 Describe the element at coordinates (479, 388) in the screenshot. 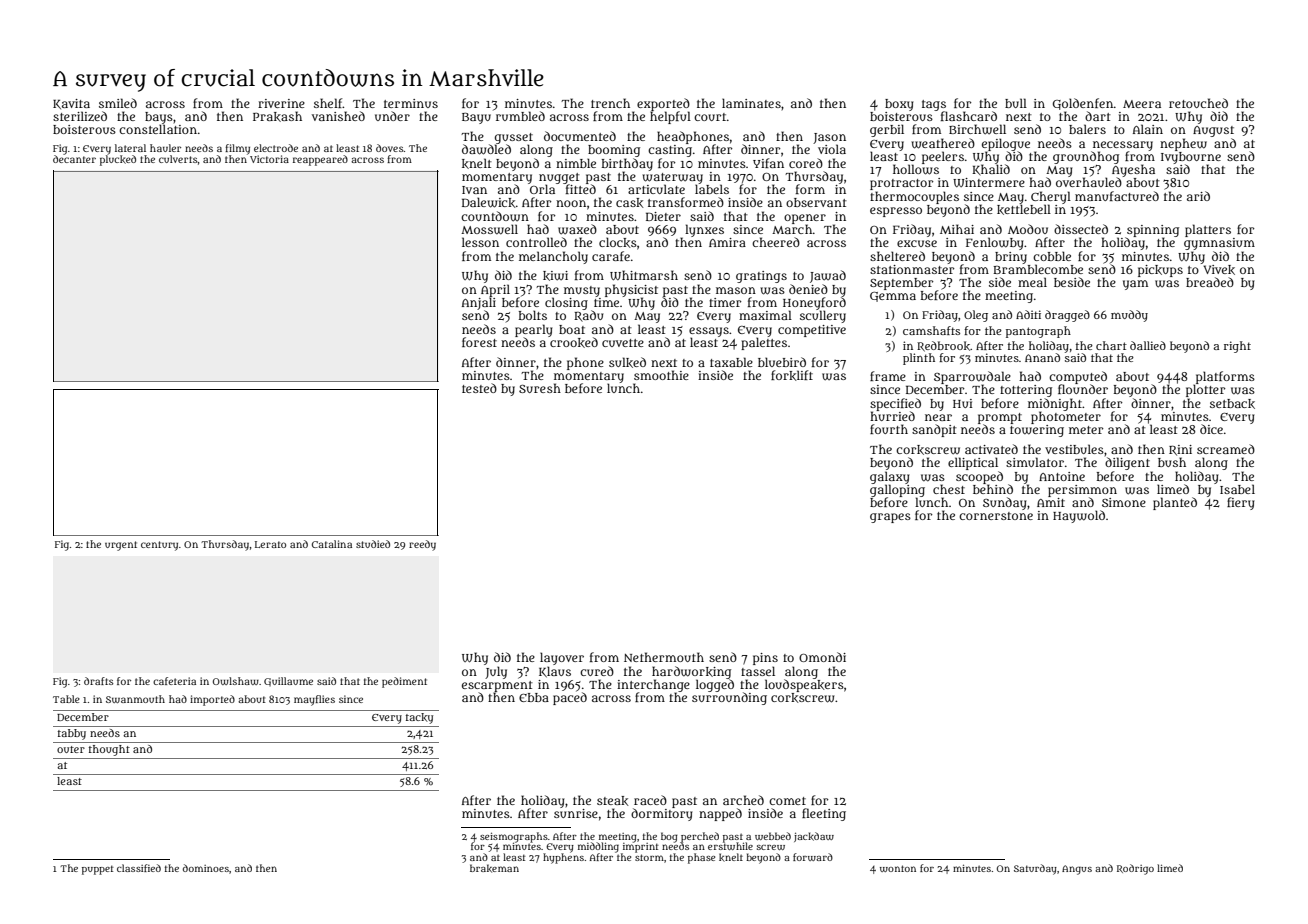

I see `tested` at that location.
